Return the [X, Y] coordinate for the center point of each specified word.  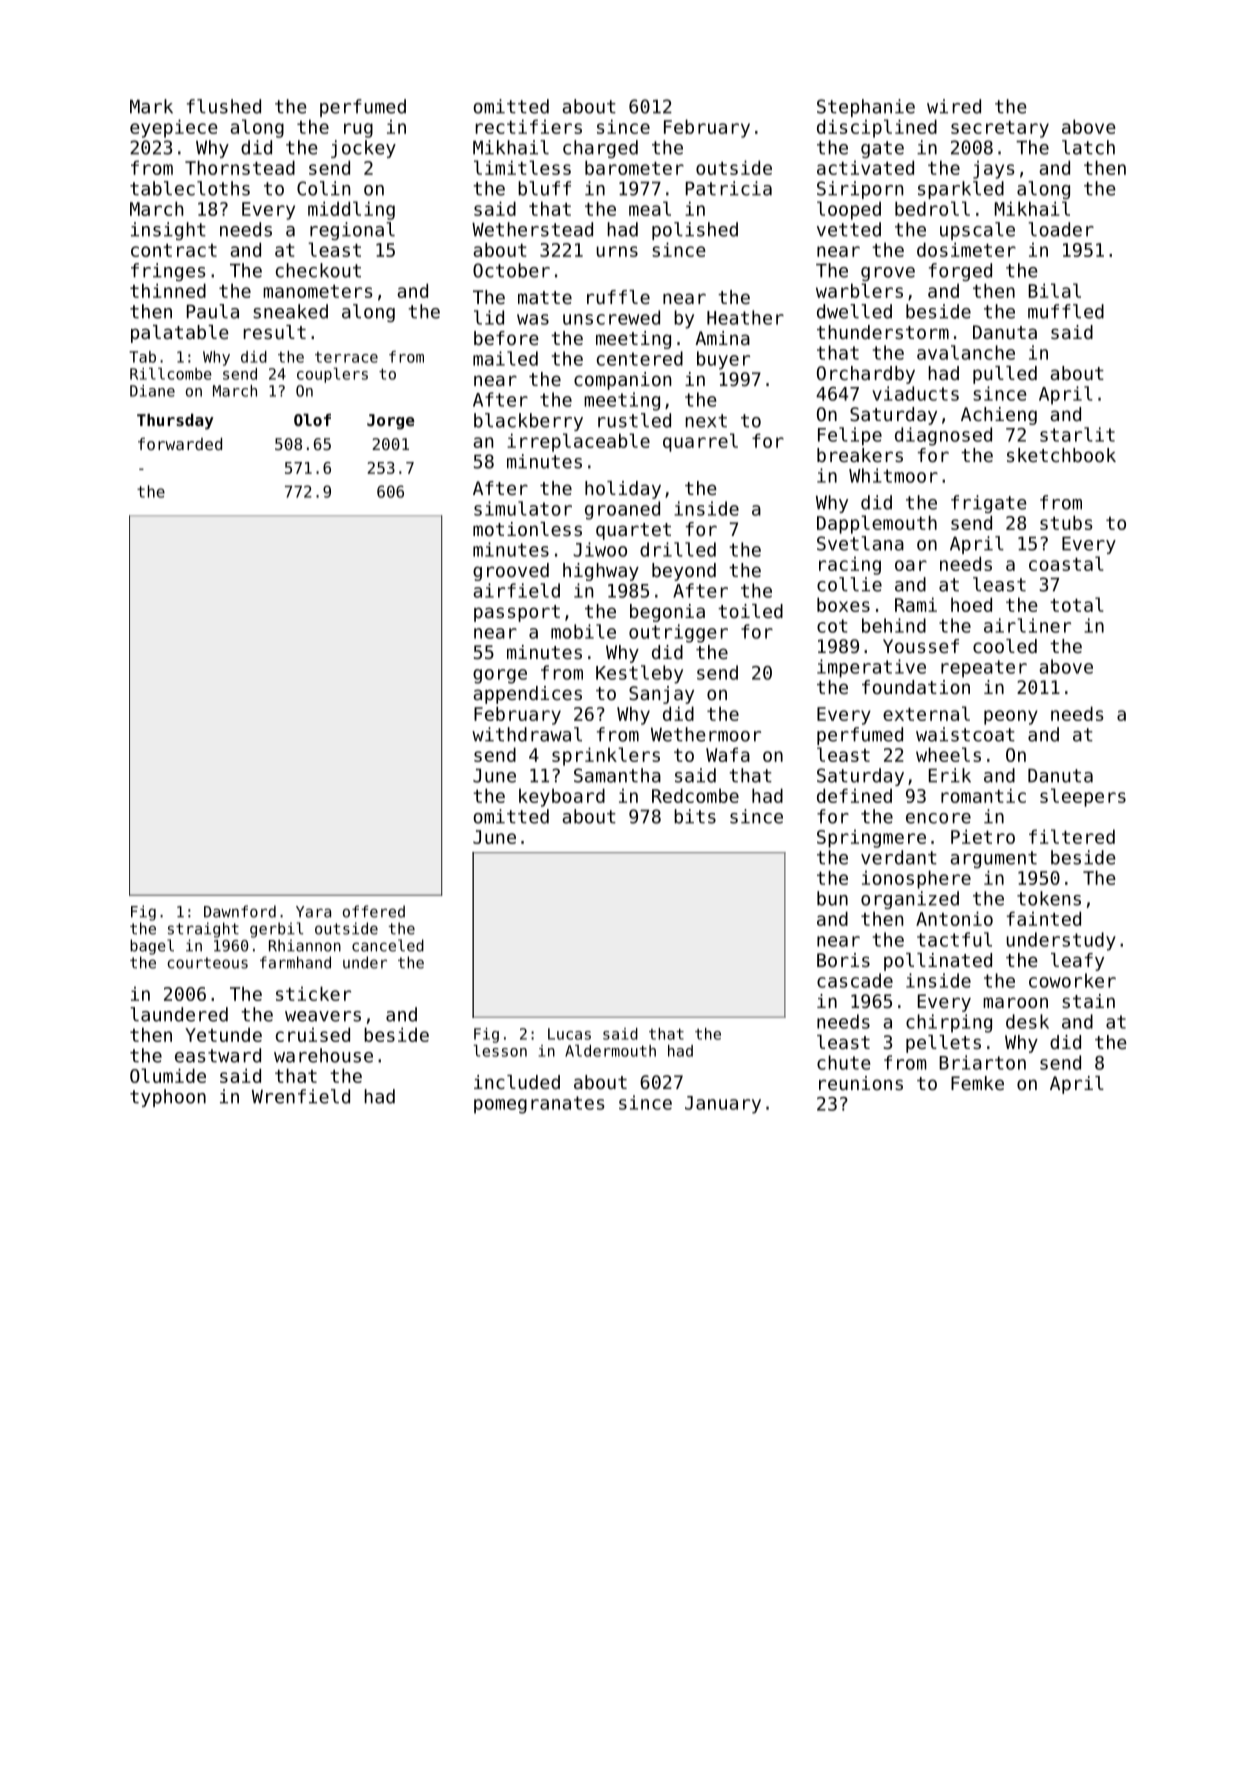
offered [374, 911]
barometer [634, 167]
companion [622, 381]
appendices [528, 695]
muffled [1066, 311]
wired [954, 106]
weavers [323, 1016]
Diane [152, 391]
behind [894, 625]
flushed [224, 106]
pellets [943, 1044]
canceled [388, 945]
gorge [500, 676]
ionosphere [916, 879]
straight [203, 930]
